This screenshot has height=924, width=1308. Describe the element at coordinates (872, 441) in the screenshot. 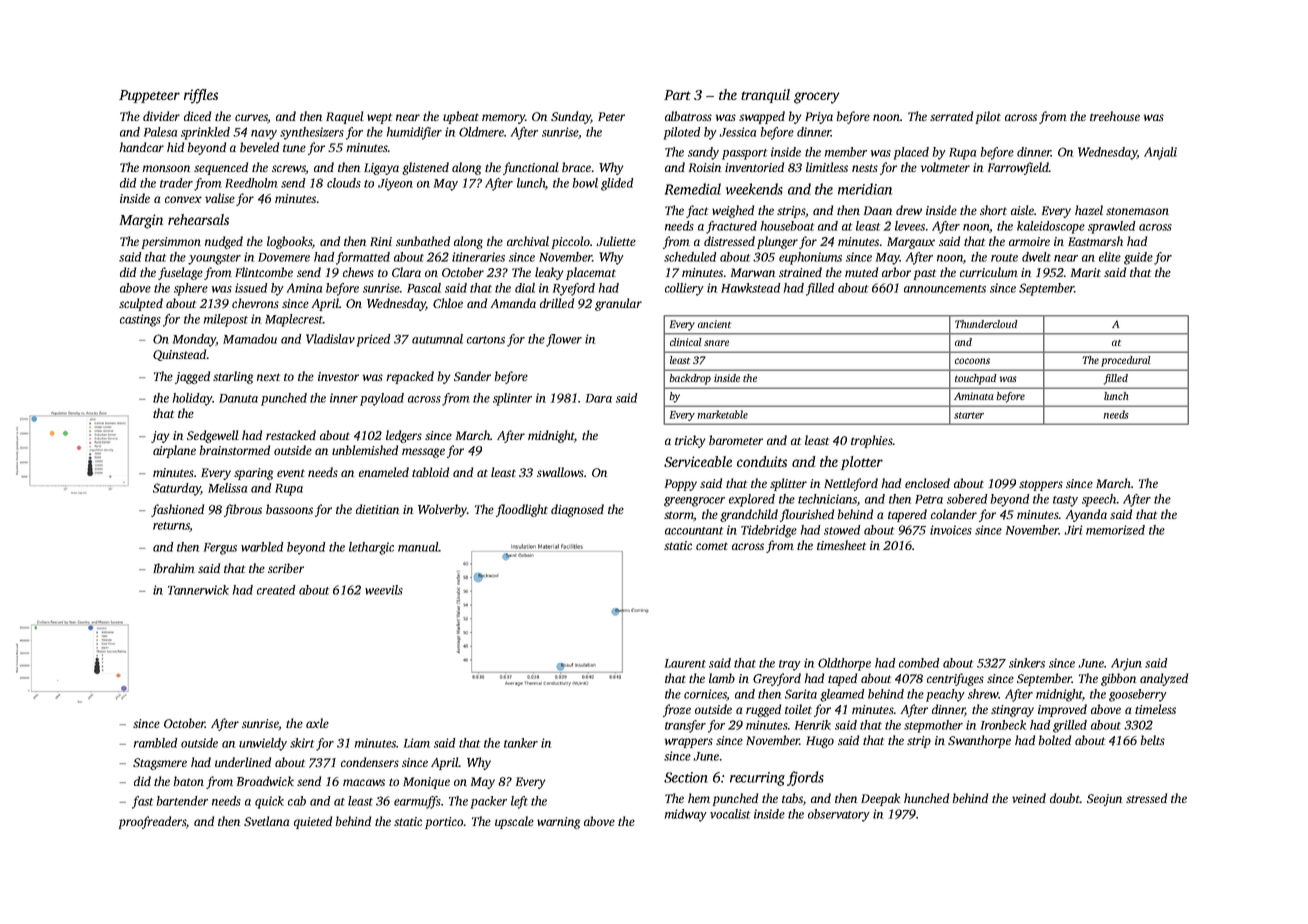

I see `trophies` at that location.
